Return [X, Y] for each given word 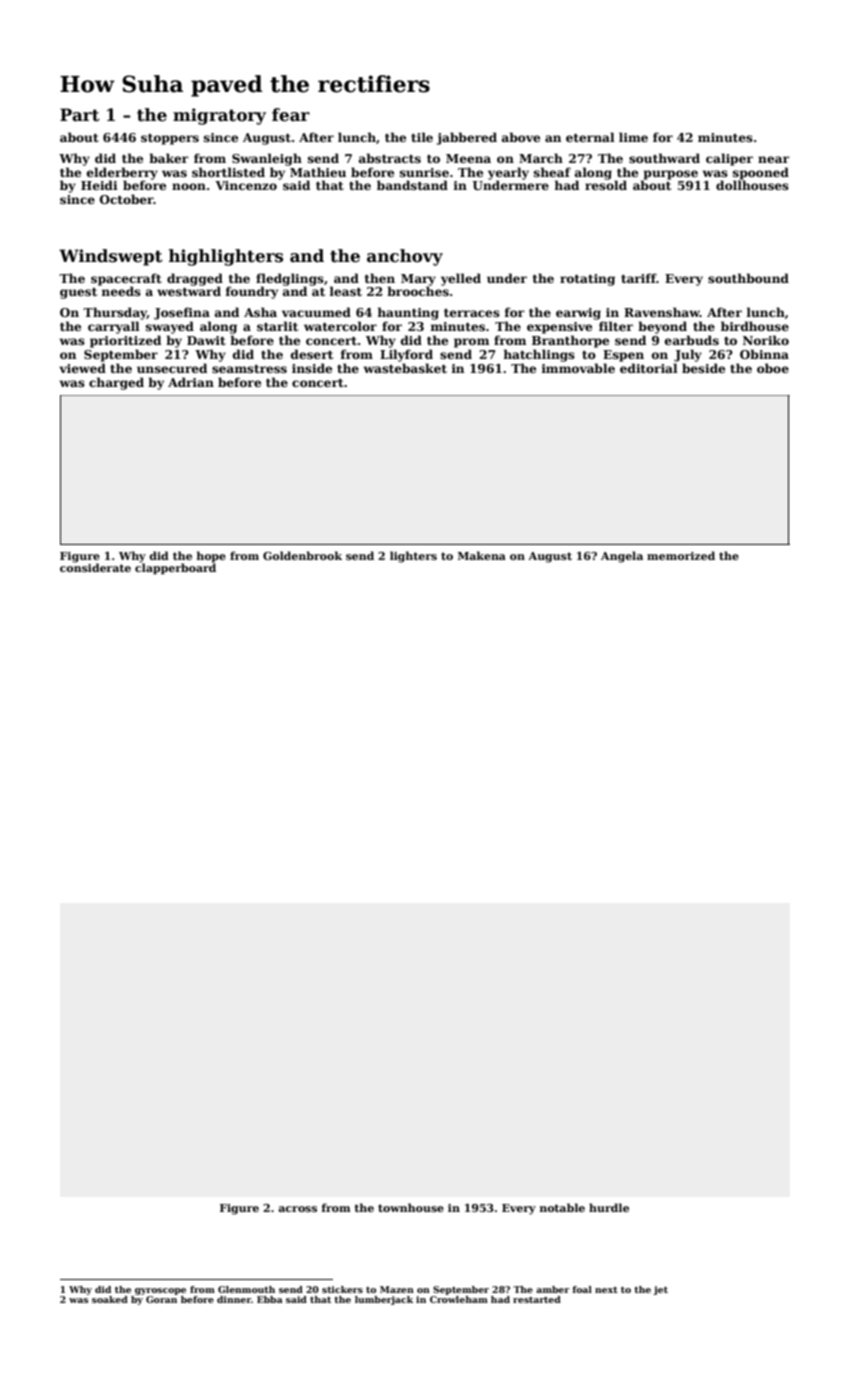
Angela [622, 557]
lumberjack [384, 1300]
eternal [590, 137]
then [380, 278]
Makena [482, 555]
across [297, 1209]
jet [660, 1290]
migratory [219, 116]
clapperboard [175, 569]
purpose [671, 175]
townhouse [411, 1207]
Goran [161, 1299]
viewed [82, 368]
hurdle [609, 1207]
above [521, 137]
